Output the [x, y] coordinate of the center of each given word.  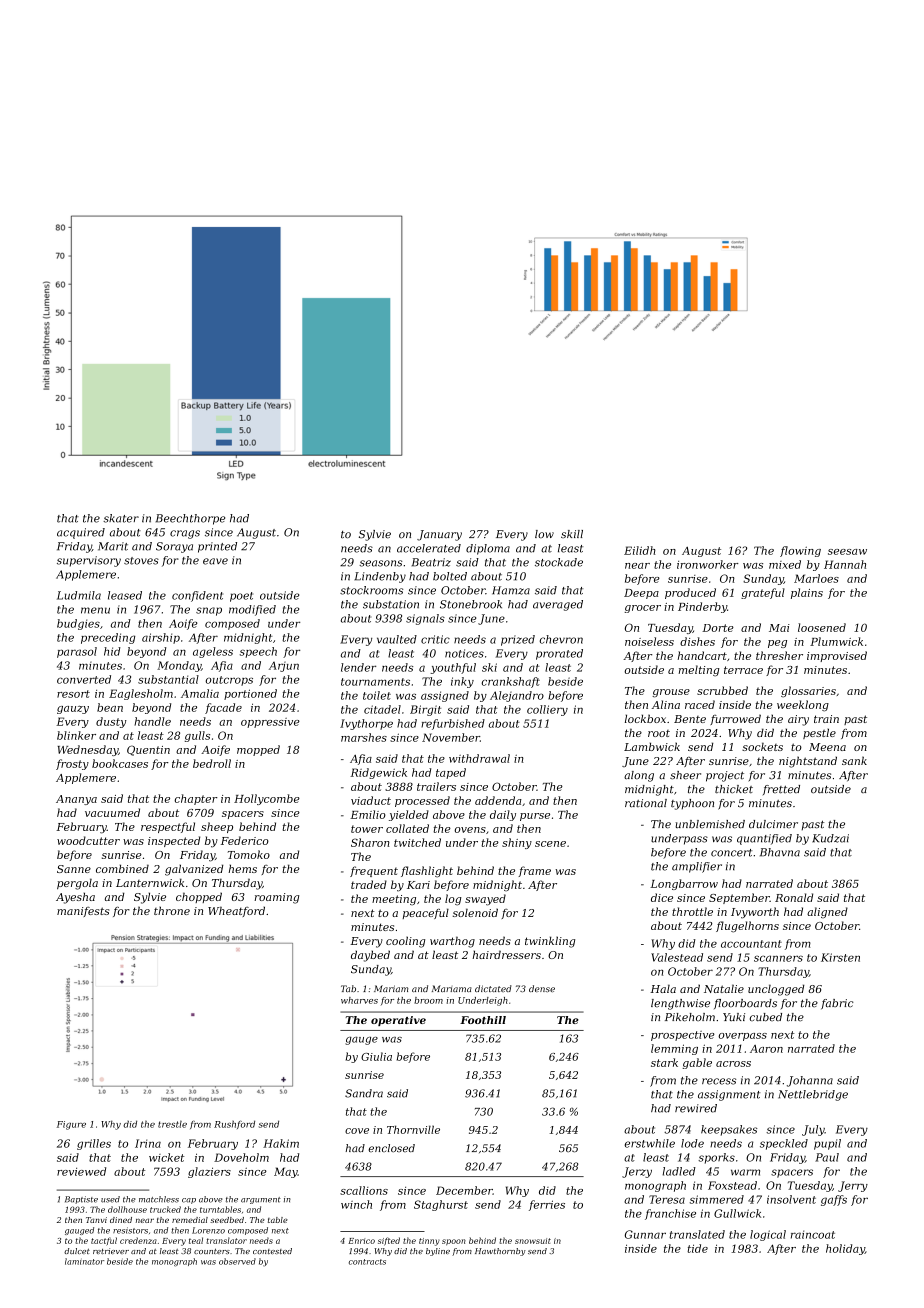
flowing [800, 551]
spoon [454, 1242]
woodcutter [88, 840]
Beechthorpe [190, 519]
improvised [837, 656]
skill [572, 534]
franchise [670, 1214]
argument [261, 1200]
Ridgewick [378, 773]
